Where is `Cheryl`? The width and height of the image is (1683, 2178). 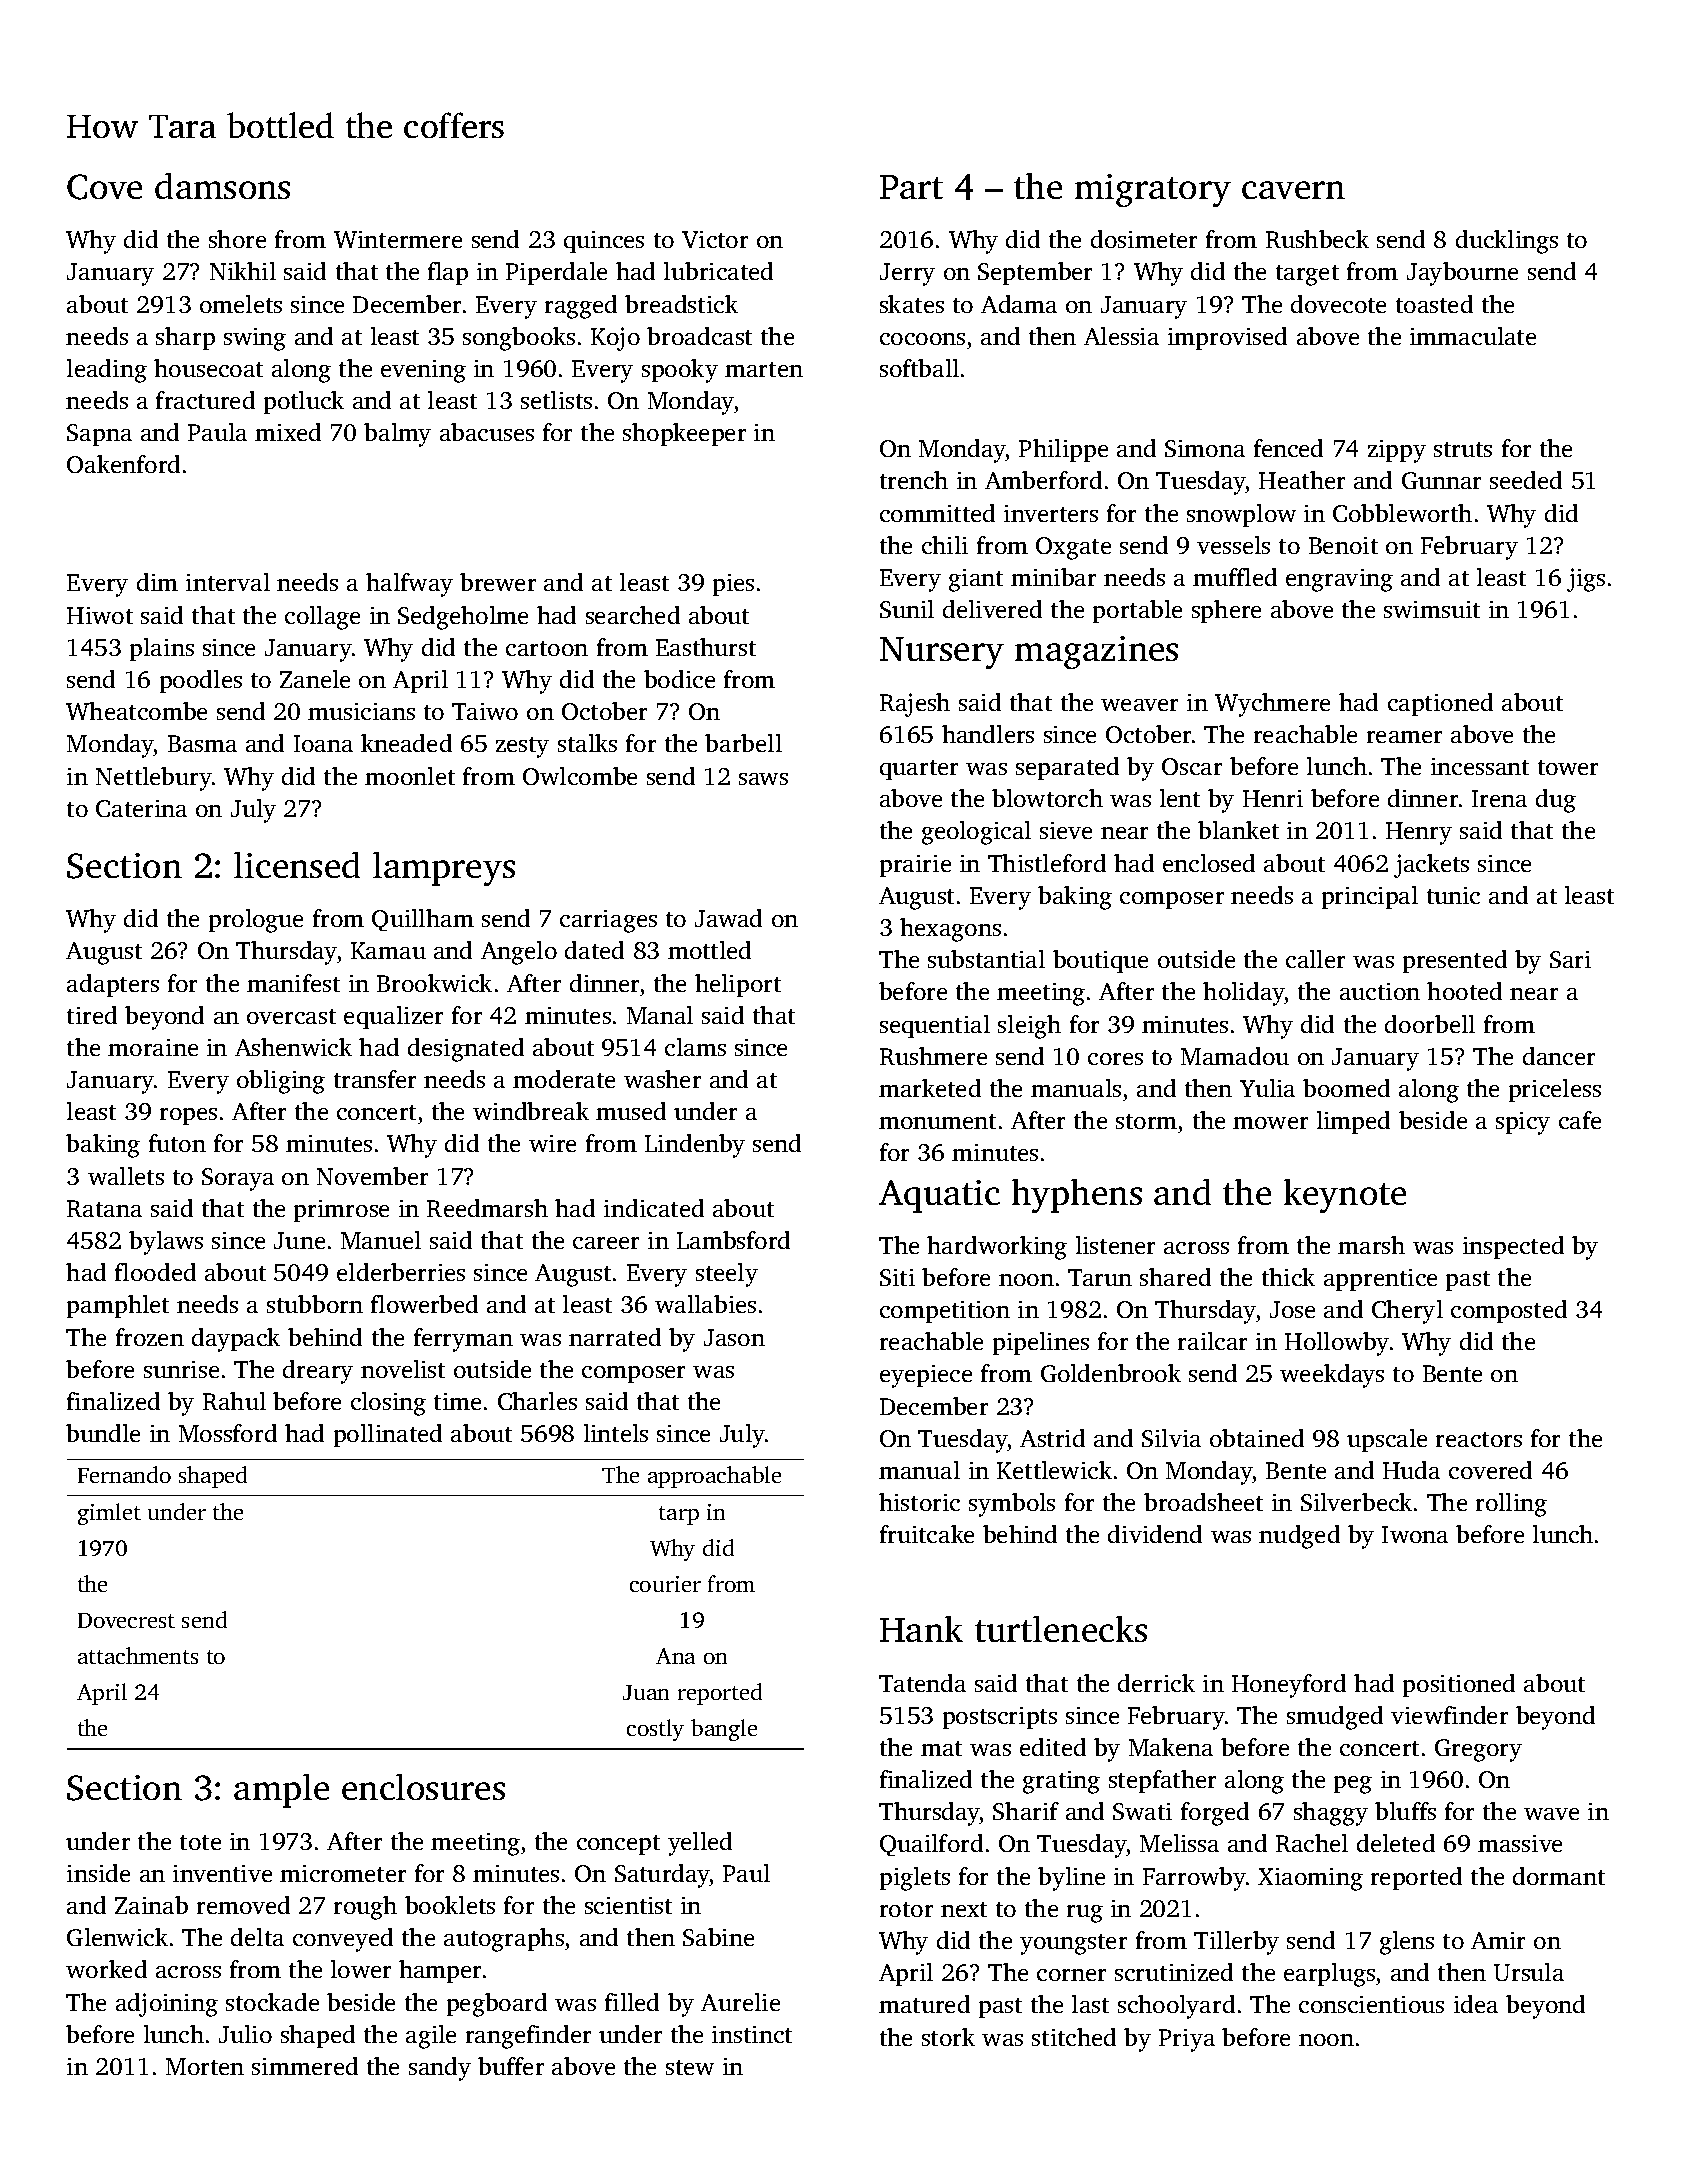
Cheryl is located at coordinates (1407, 1312).
